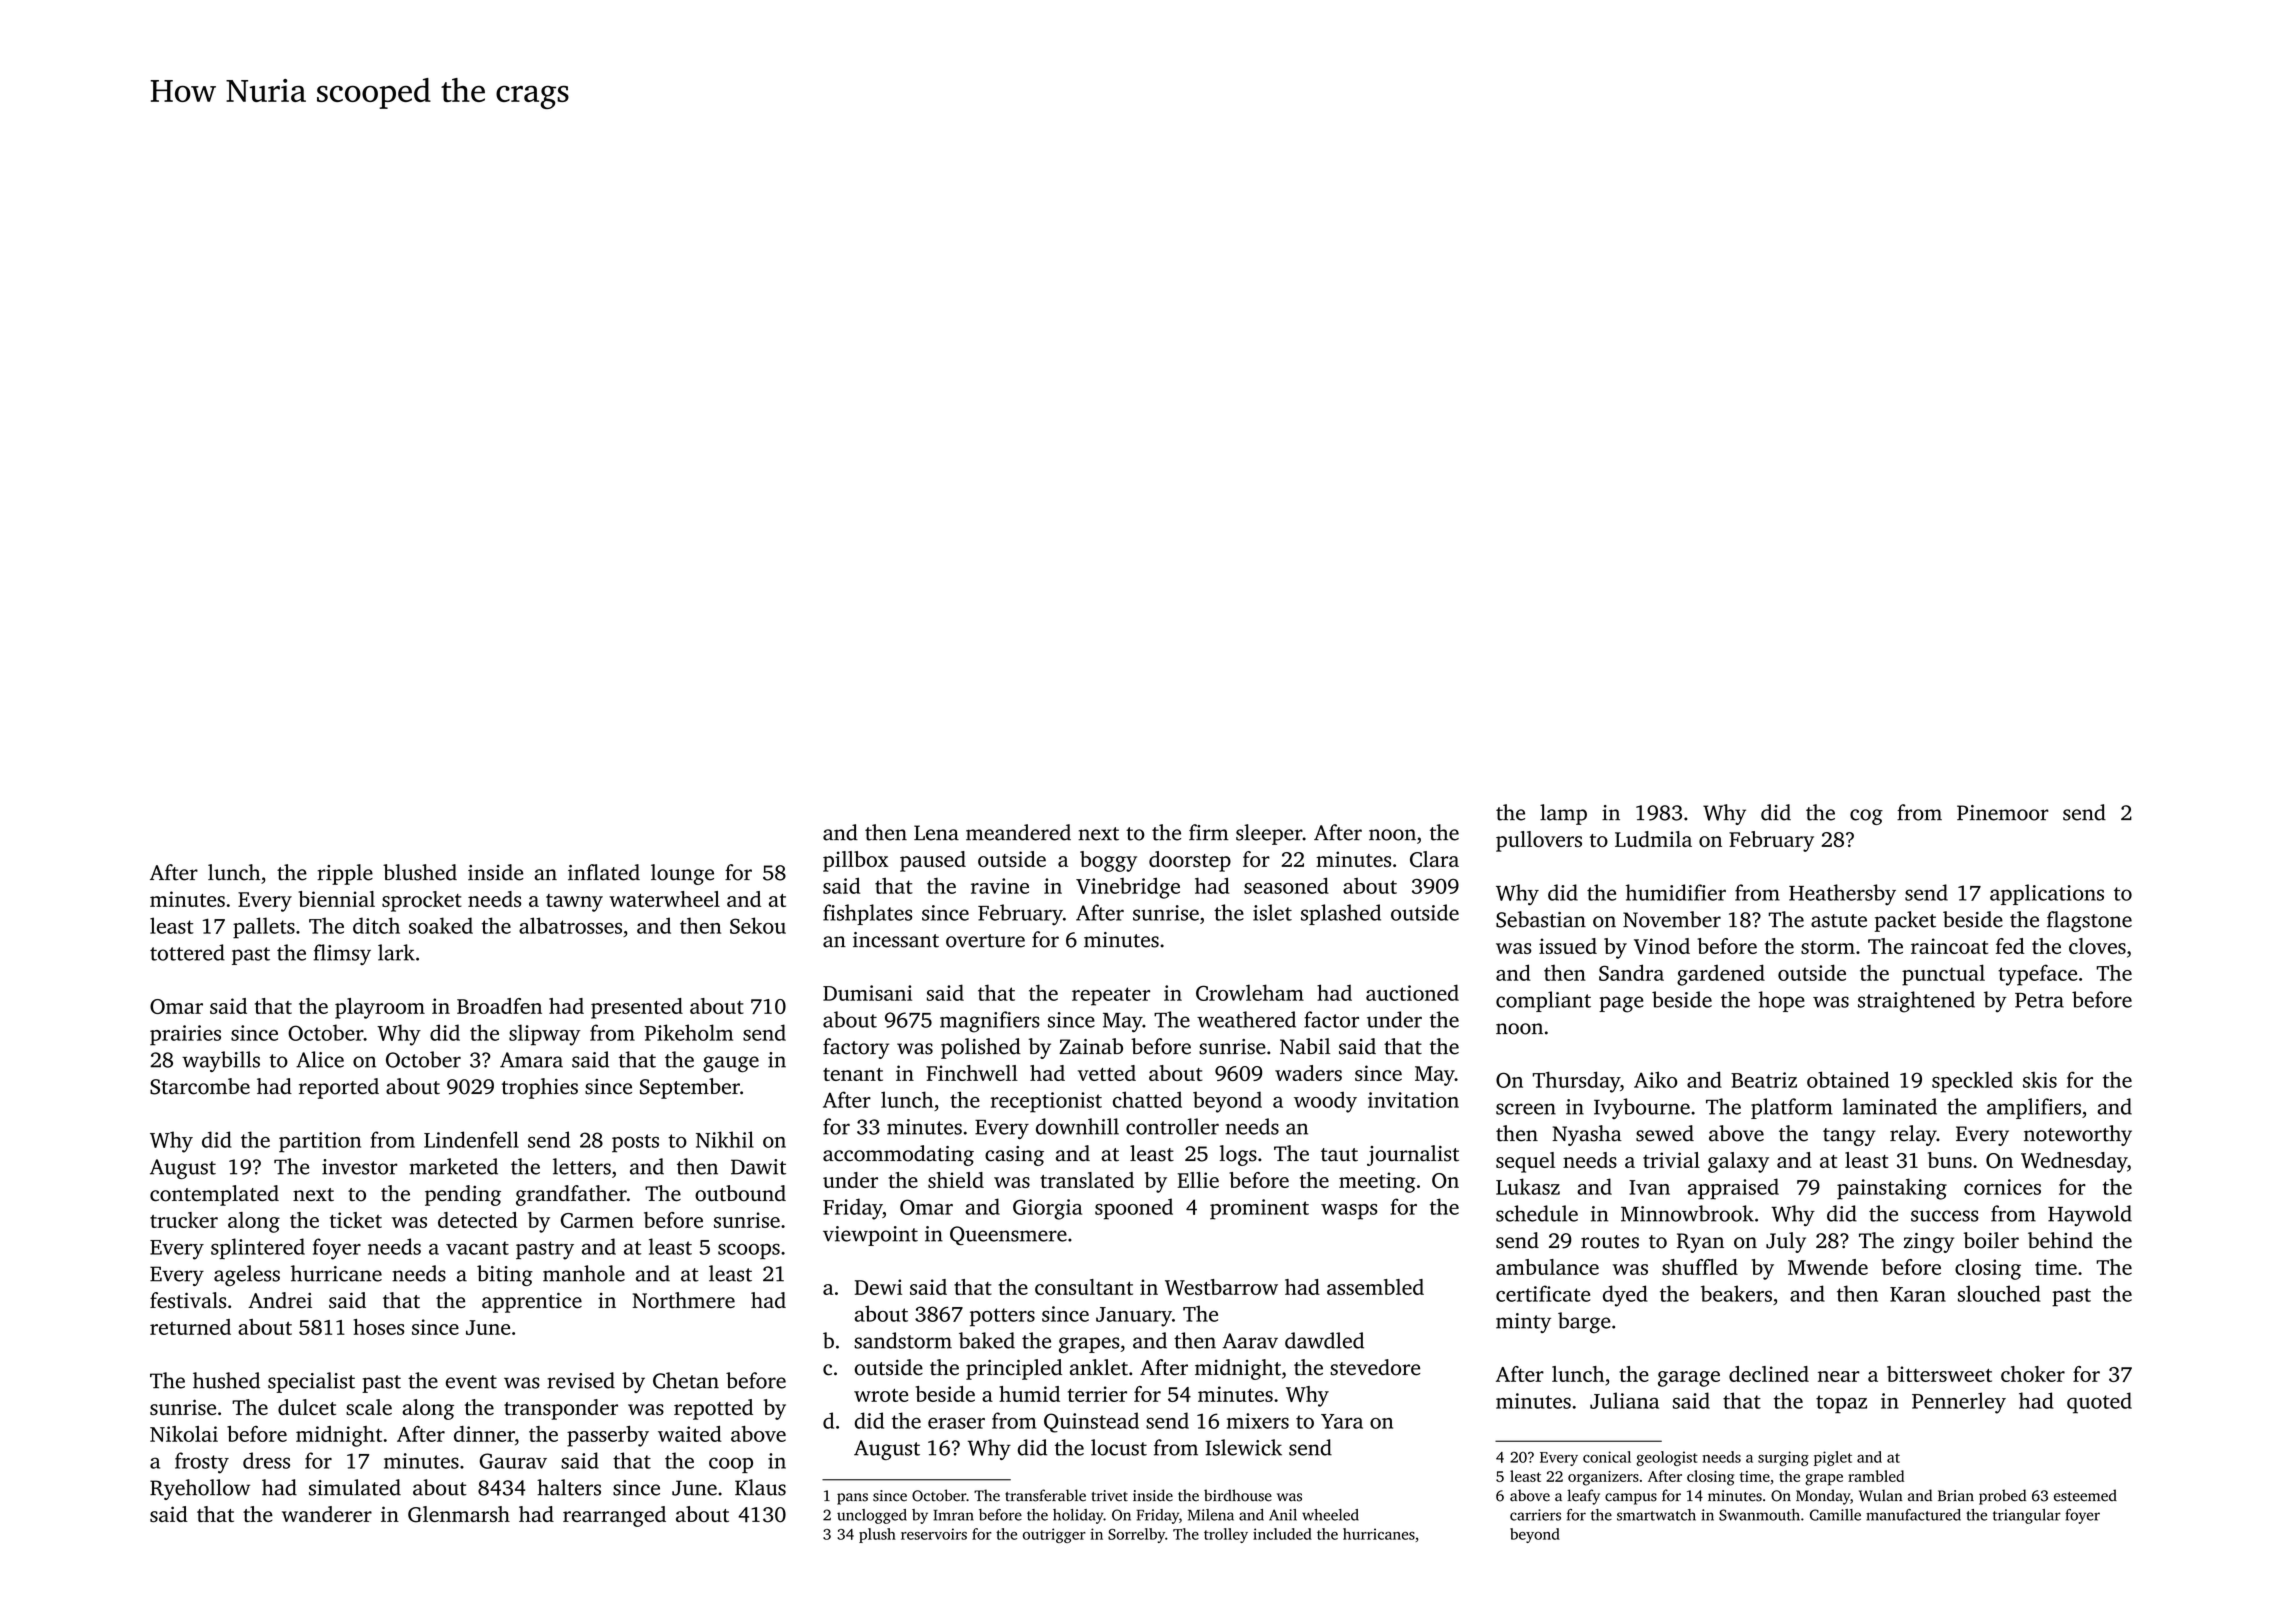 The image size is (2282, 1614). What do you see at coordinates (1918, 1294) in the screenshot?
I see `Karan` at bounding box center [1918, 1294].
